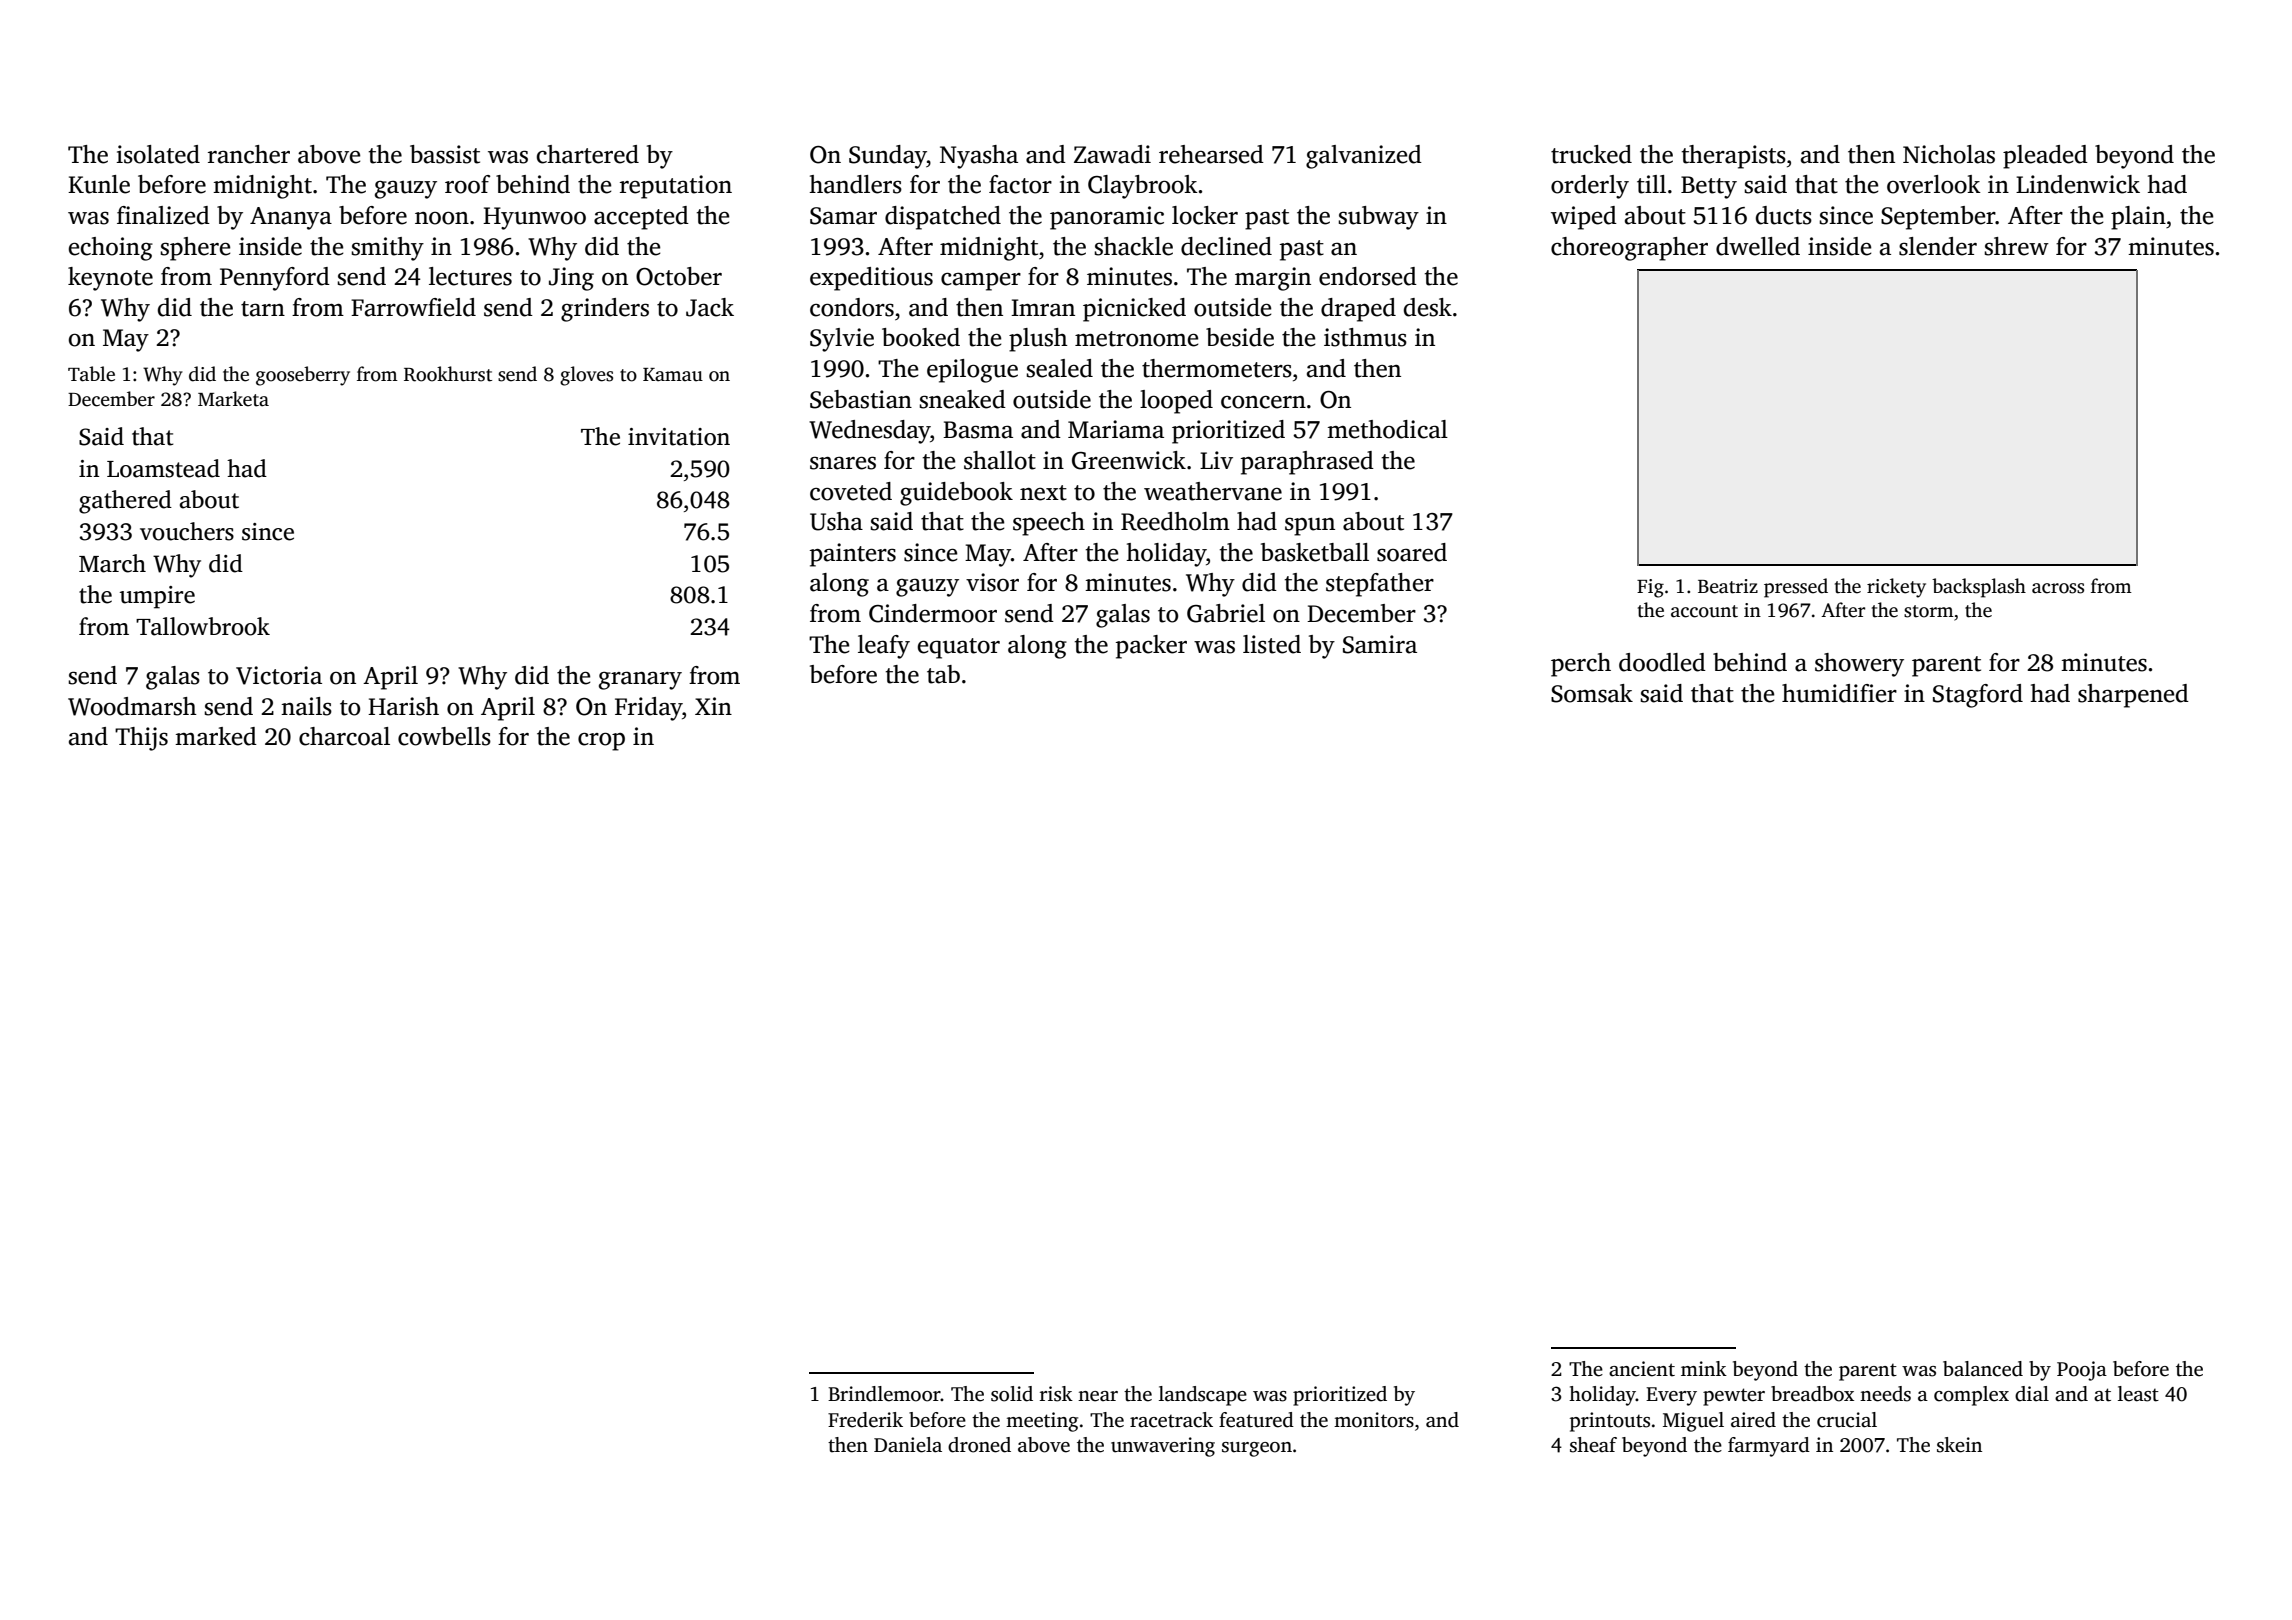 The width and height of the screenshot is (2292, 1620). What do you see at coordinates (1315, 552) in the screenshot?
I see `basketball` at bounding box center [1315, 552].
